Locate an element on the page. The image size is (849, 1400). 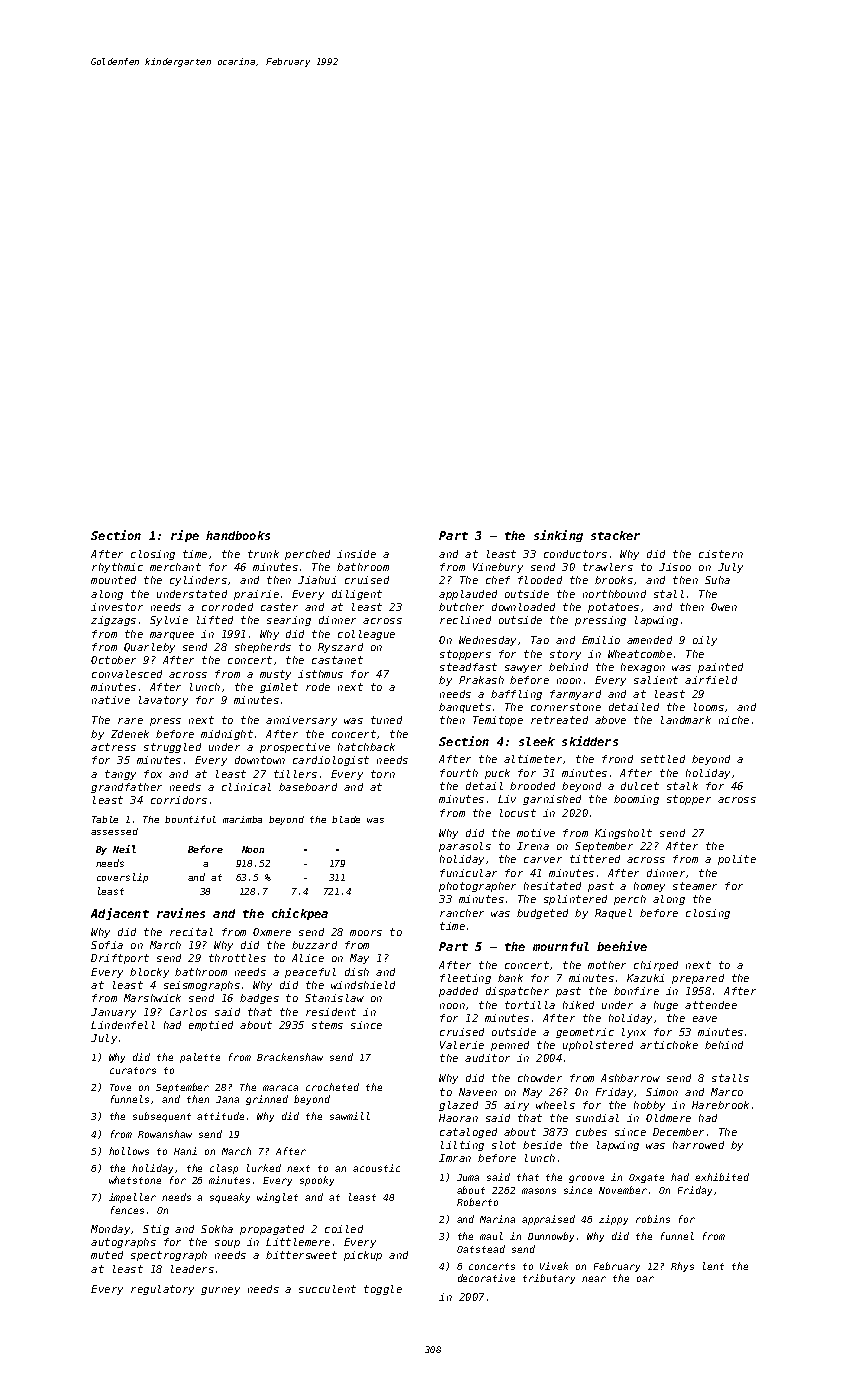
Hani is located at coordinates (185, 1151).
